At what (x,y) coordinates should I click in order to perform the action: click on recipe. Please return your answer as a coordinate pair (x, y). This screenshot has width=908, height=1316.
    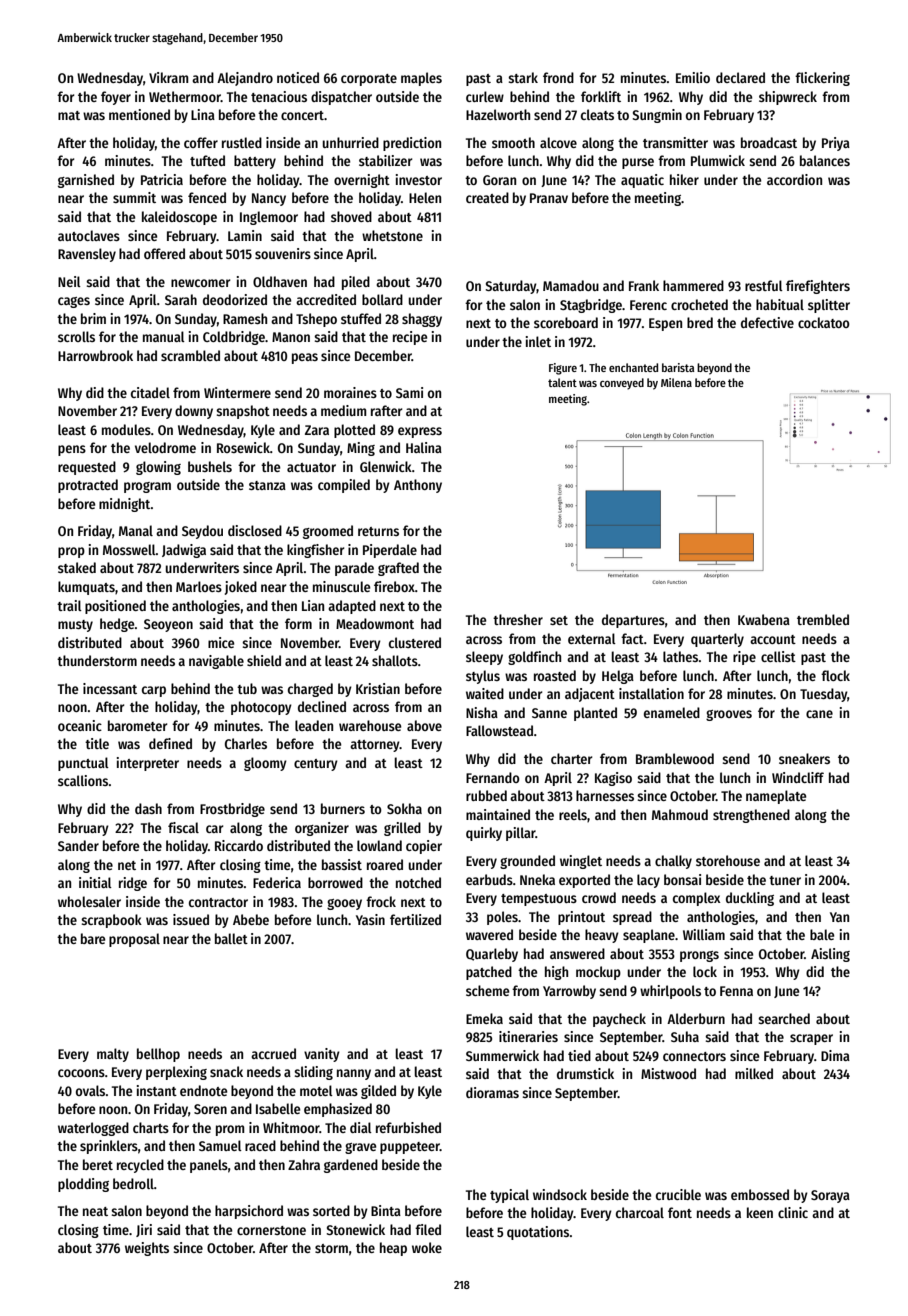
    Looking at the image, I should click on (410, 338).
